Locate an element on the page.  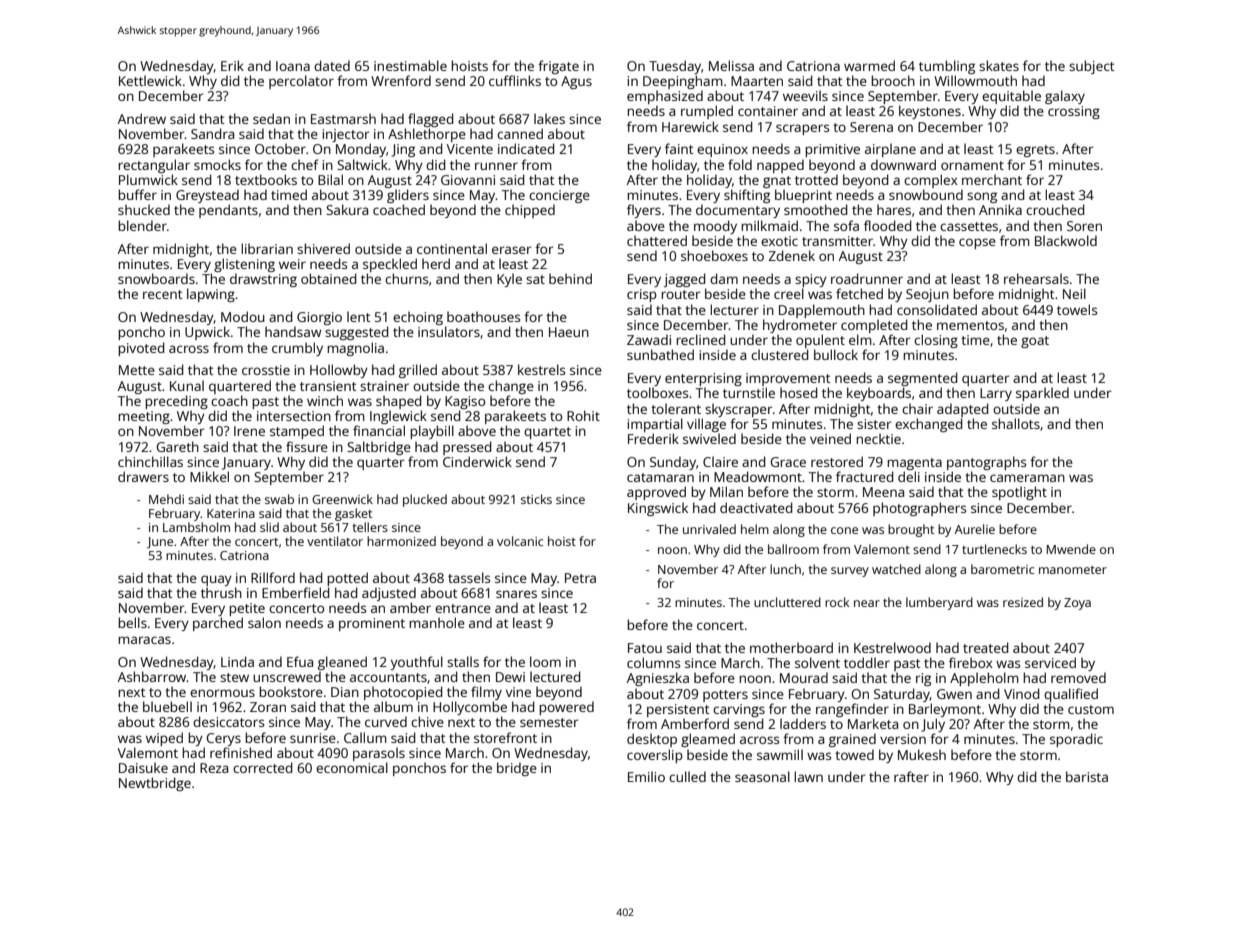
fissure is located at coordinates (307, 446).
